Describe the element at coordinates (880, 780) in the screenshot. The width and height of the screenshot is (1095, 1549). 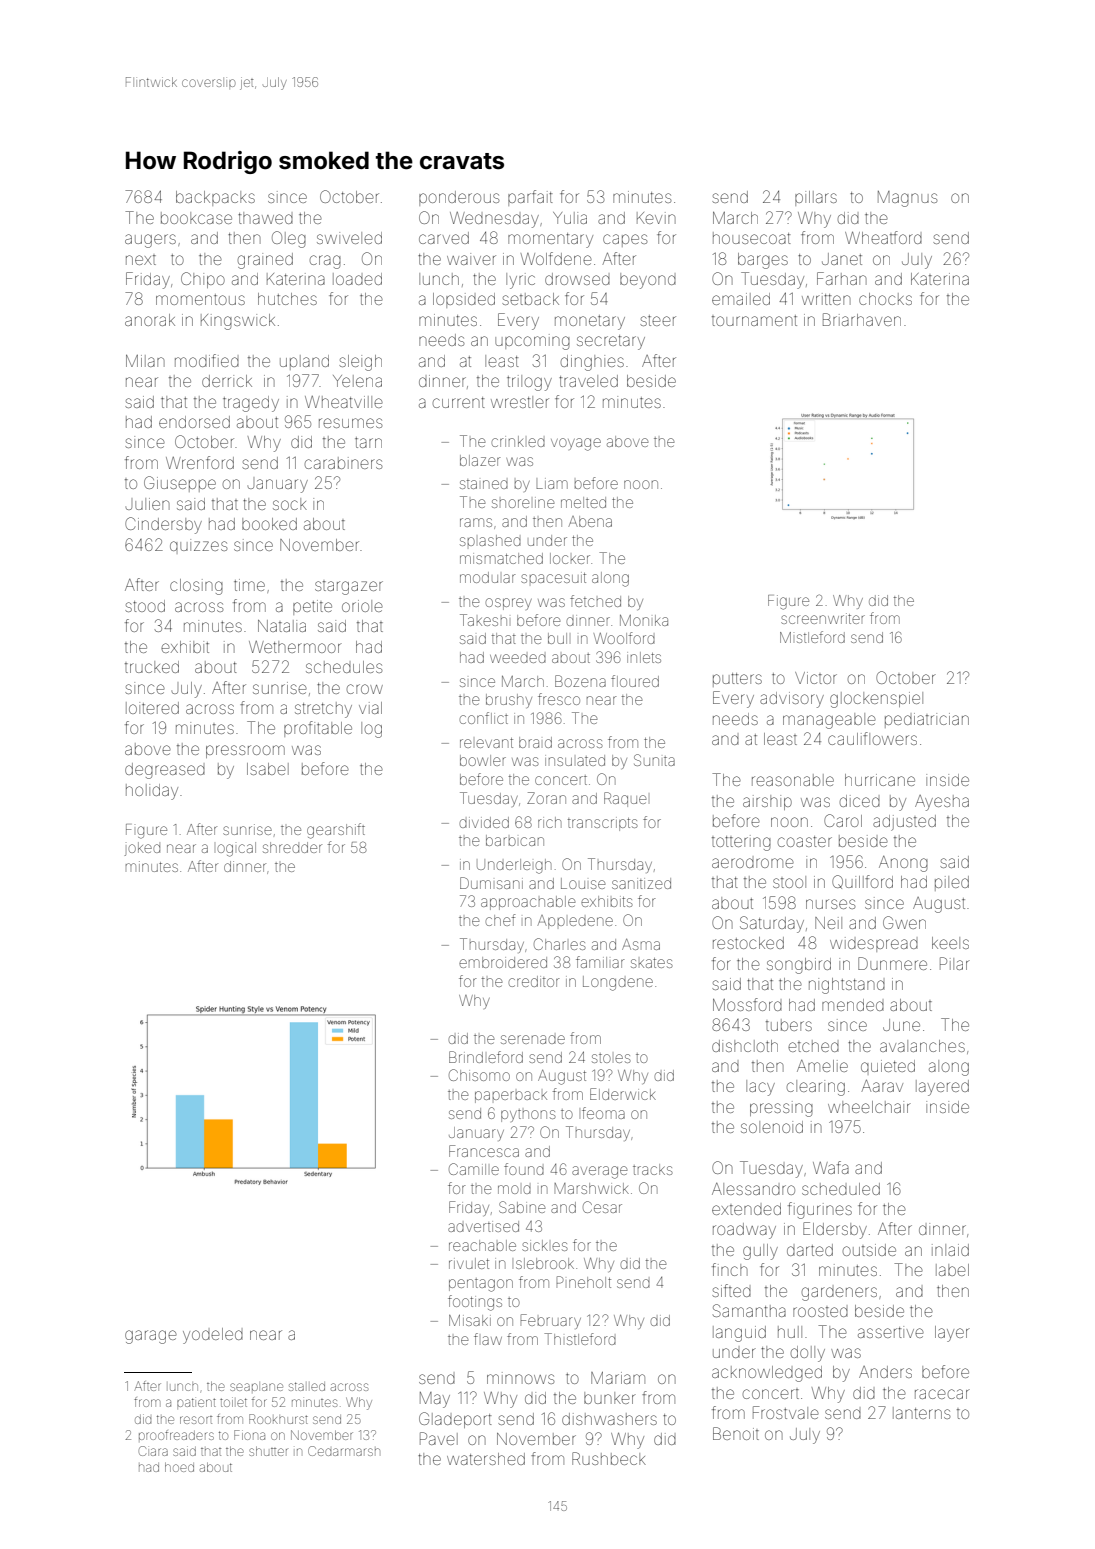
I see `hurricane` at that location.
